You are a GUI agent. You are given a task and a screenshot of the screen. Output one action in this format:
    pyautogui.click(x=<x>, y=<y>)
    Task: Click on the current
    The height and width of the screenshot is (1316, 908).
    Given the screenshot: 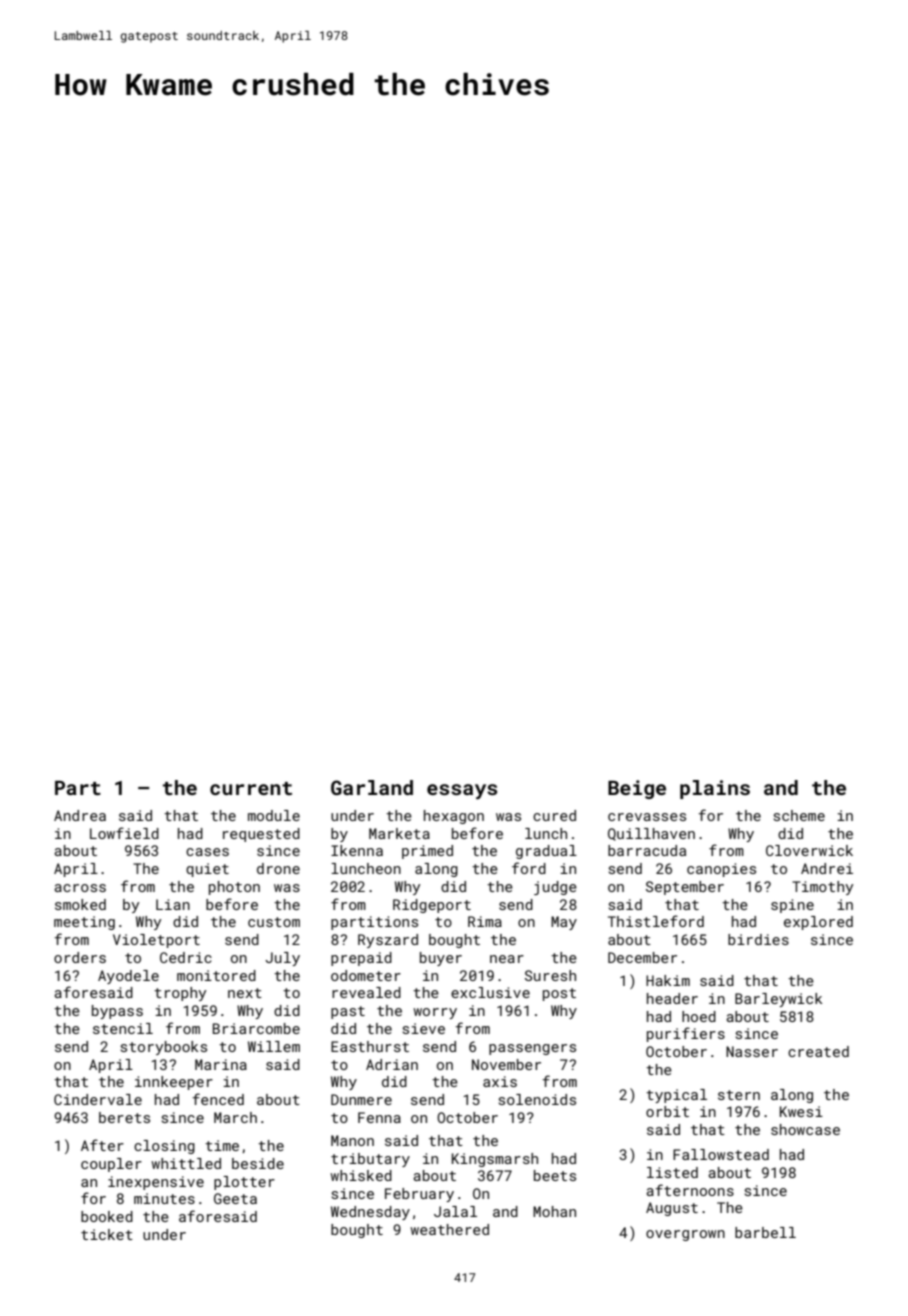 What is the action you would take?
    pyautogui.click(x=251, y=788)
